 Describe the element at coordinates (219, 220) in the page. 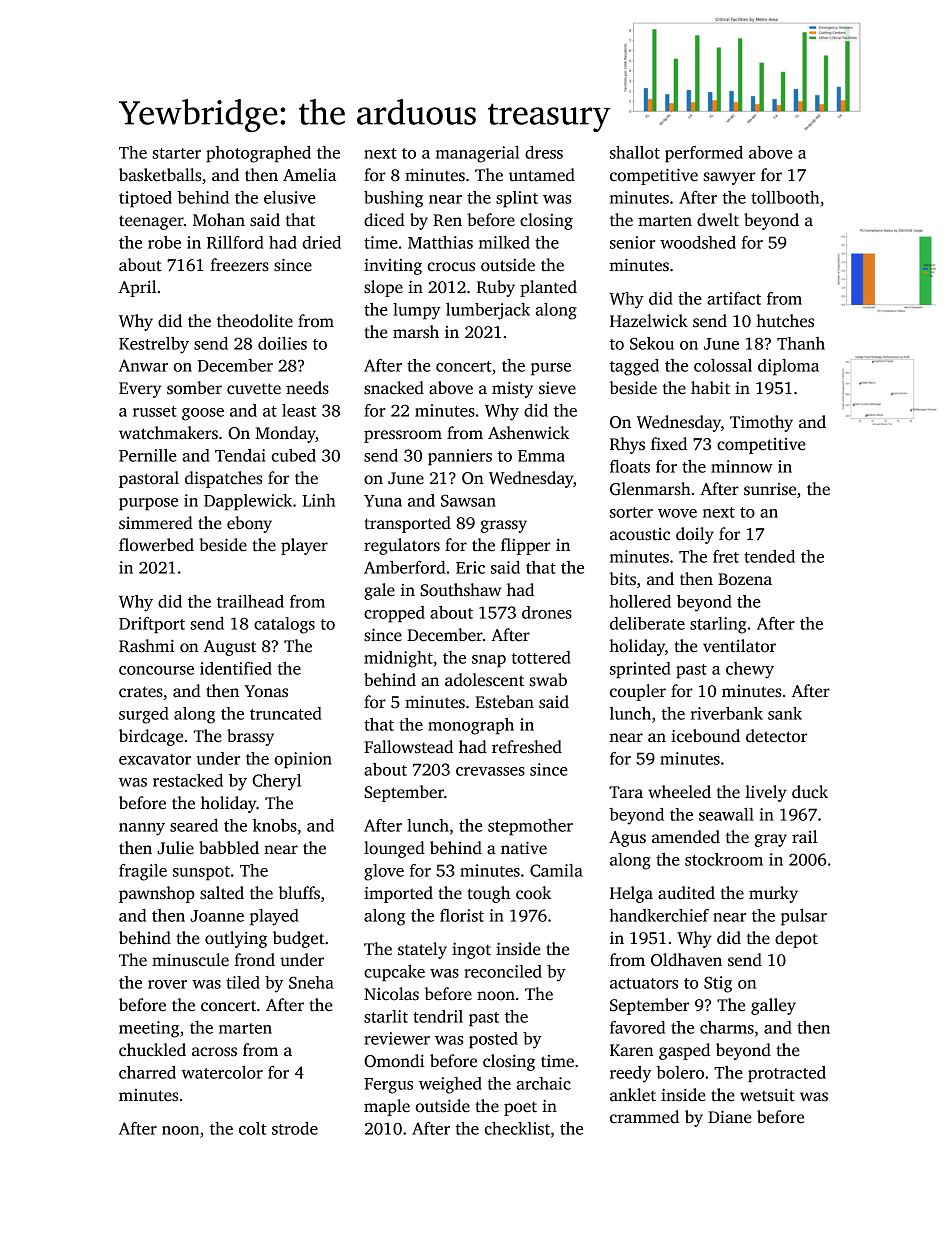

I see `Mohan` at that location.
